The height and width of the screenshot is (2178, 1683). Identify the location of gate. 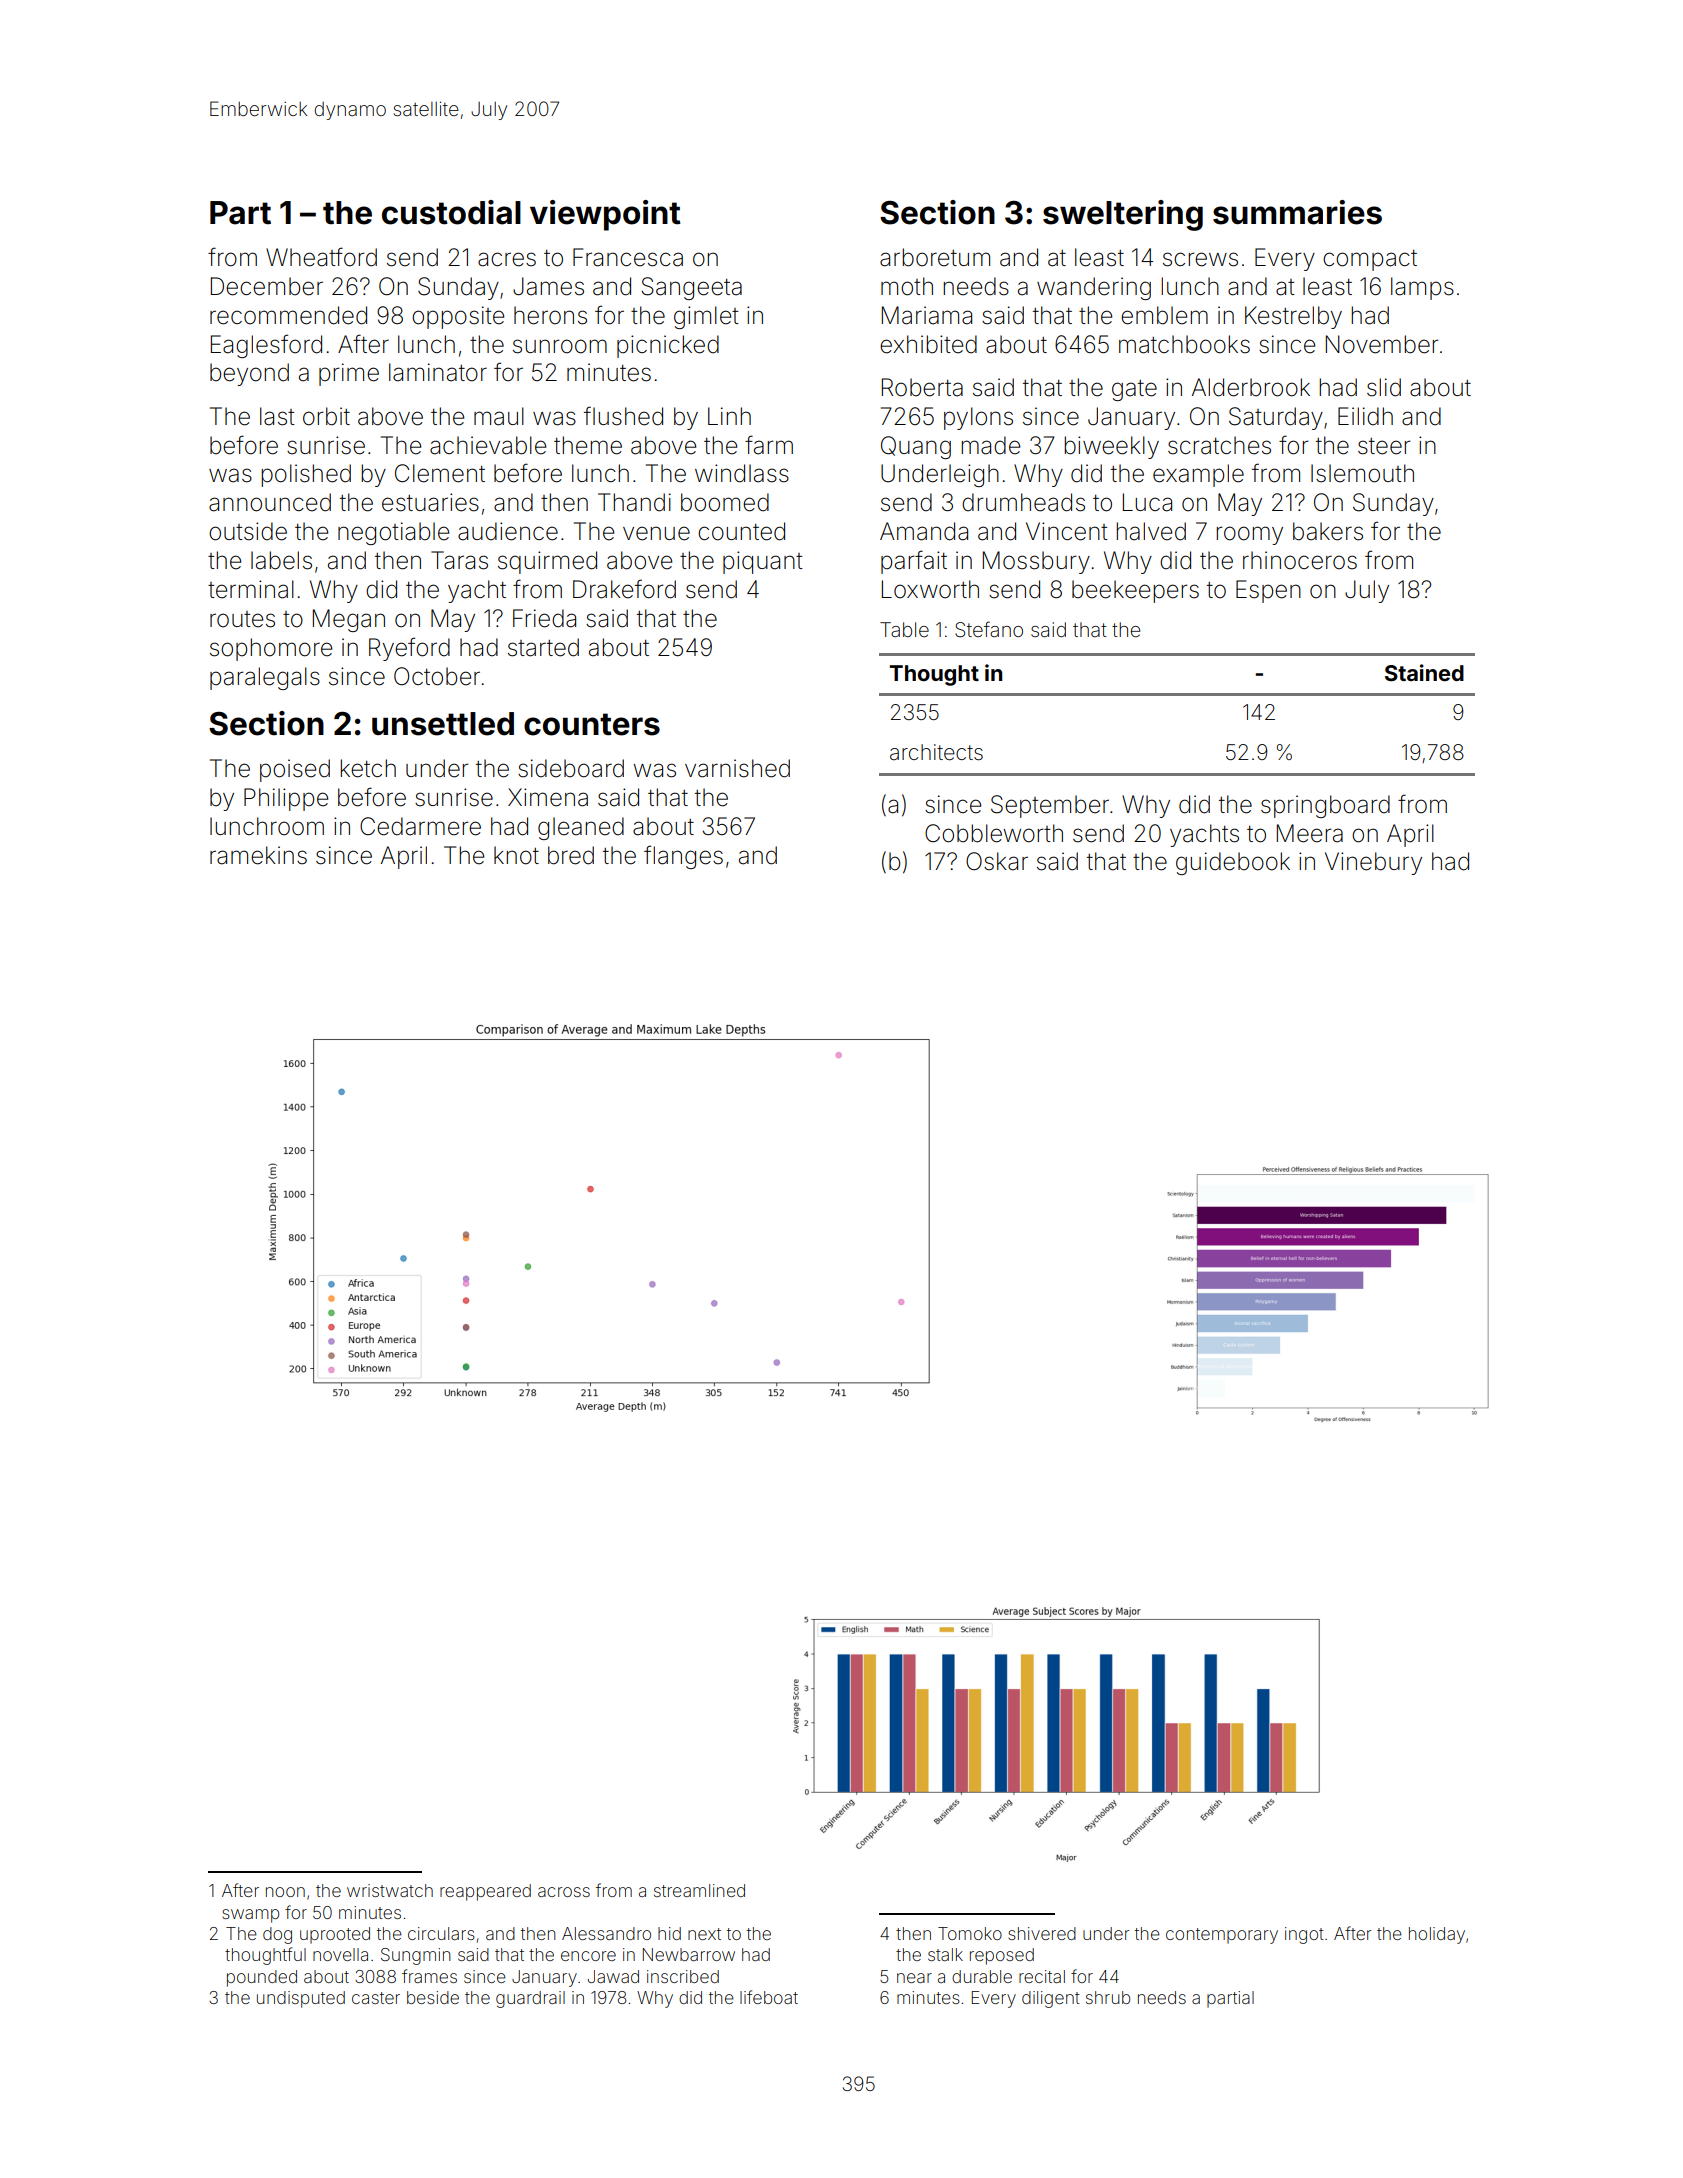
(1134, 390).
